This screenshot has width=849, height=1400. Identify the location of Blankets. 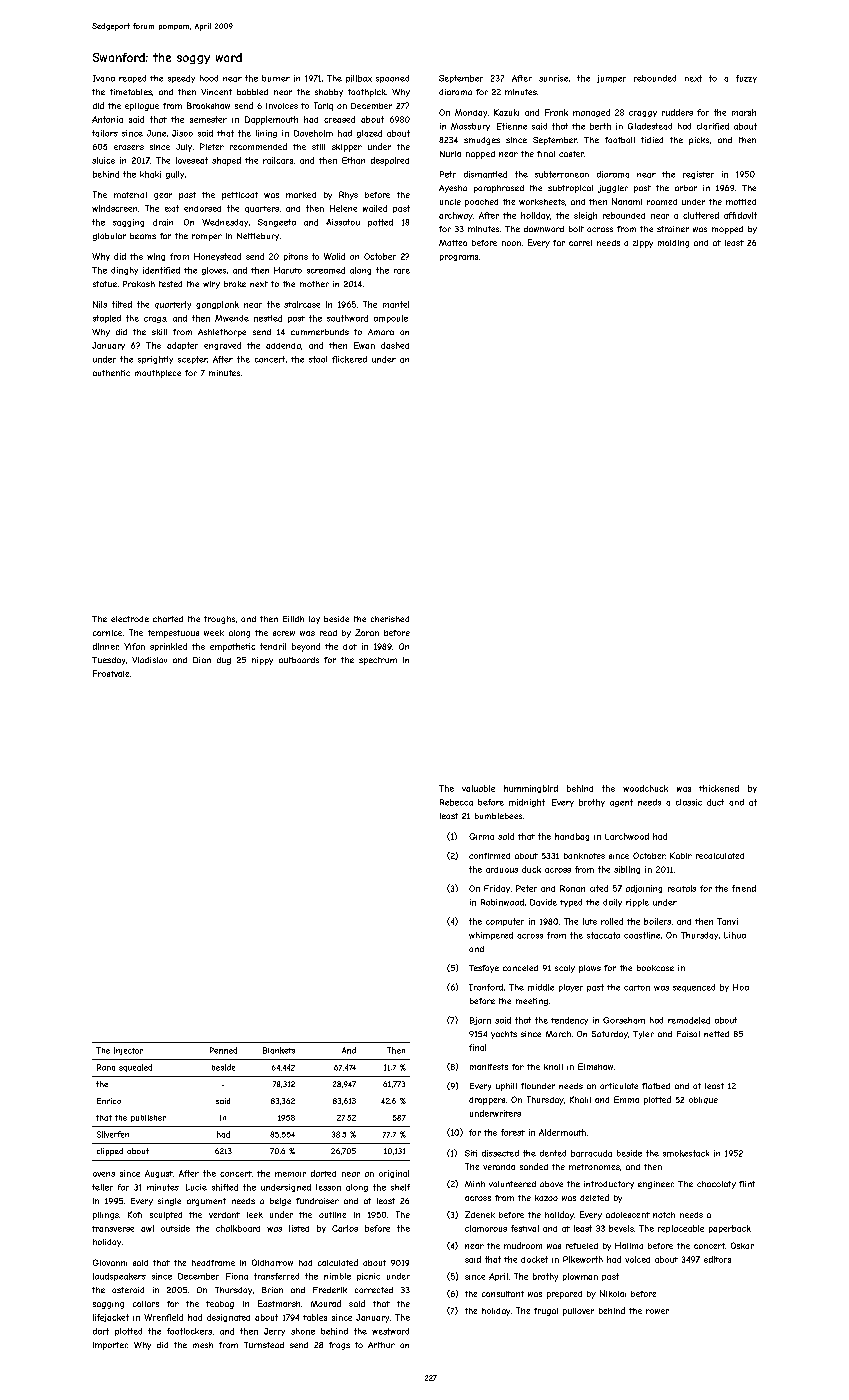
(279, 1050).
